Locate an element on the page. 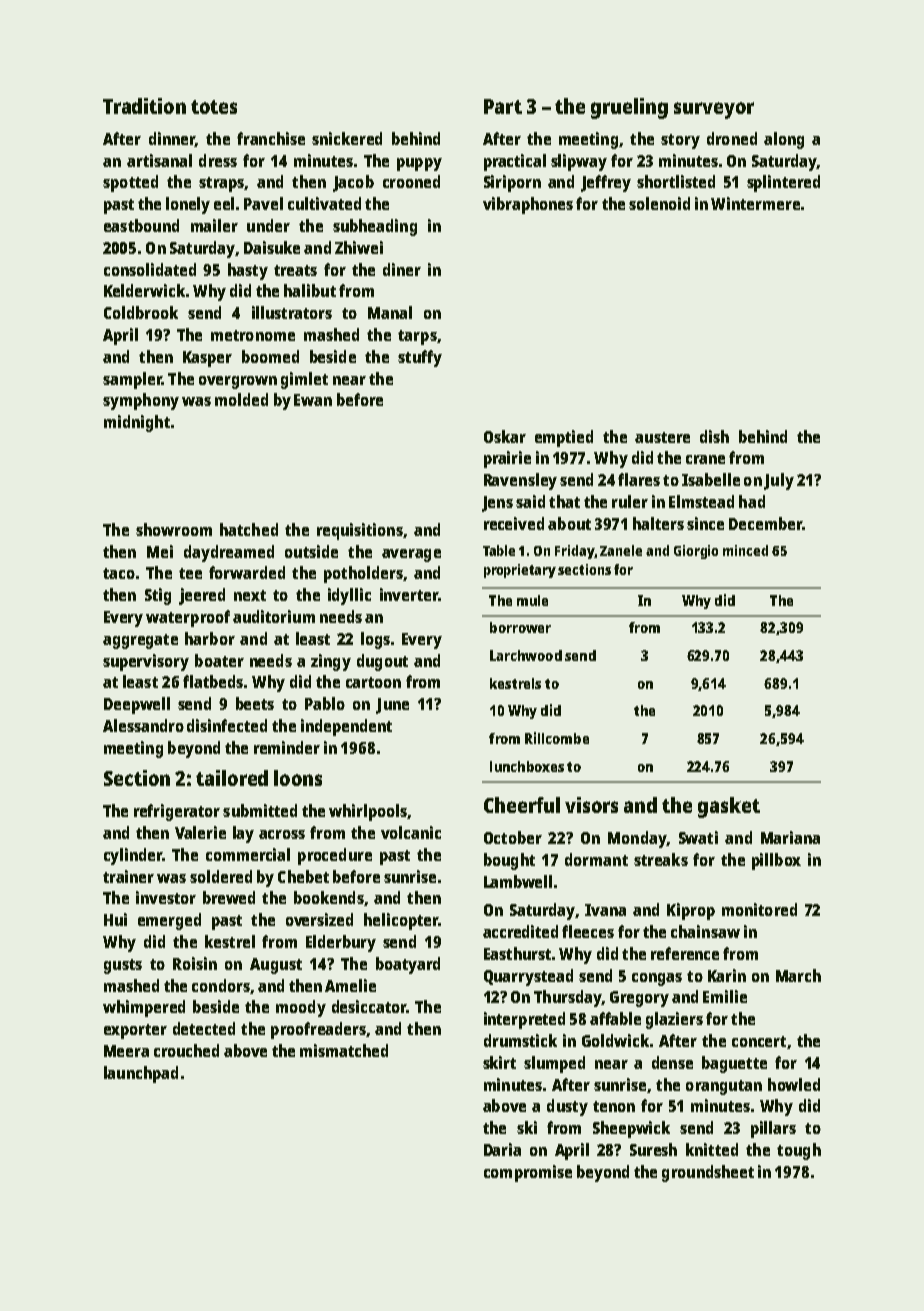 The height and width of the image is (1311, 924). tarps is located at coordinates (417, 337).
